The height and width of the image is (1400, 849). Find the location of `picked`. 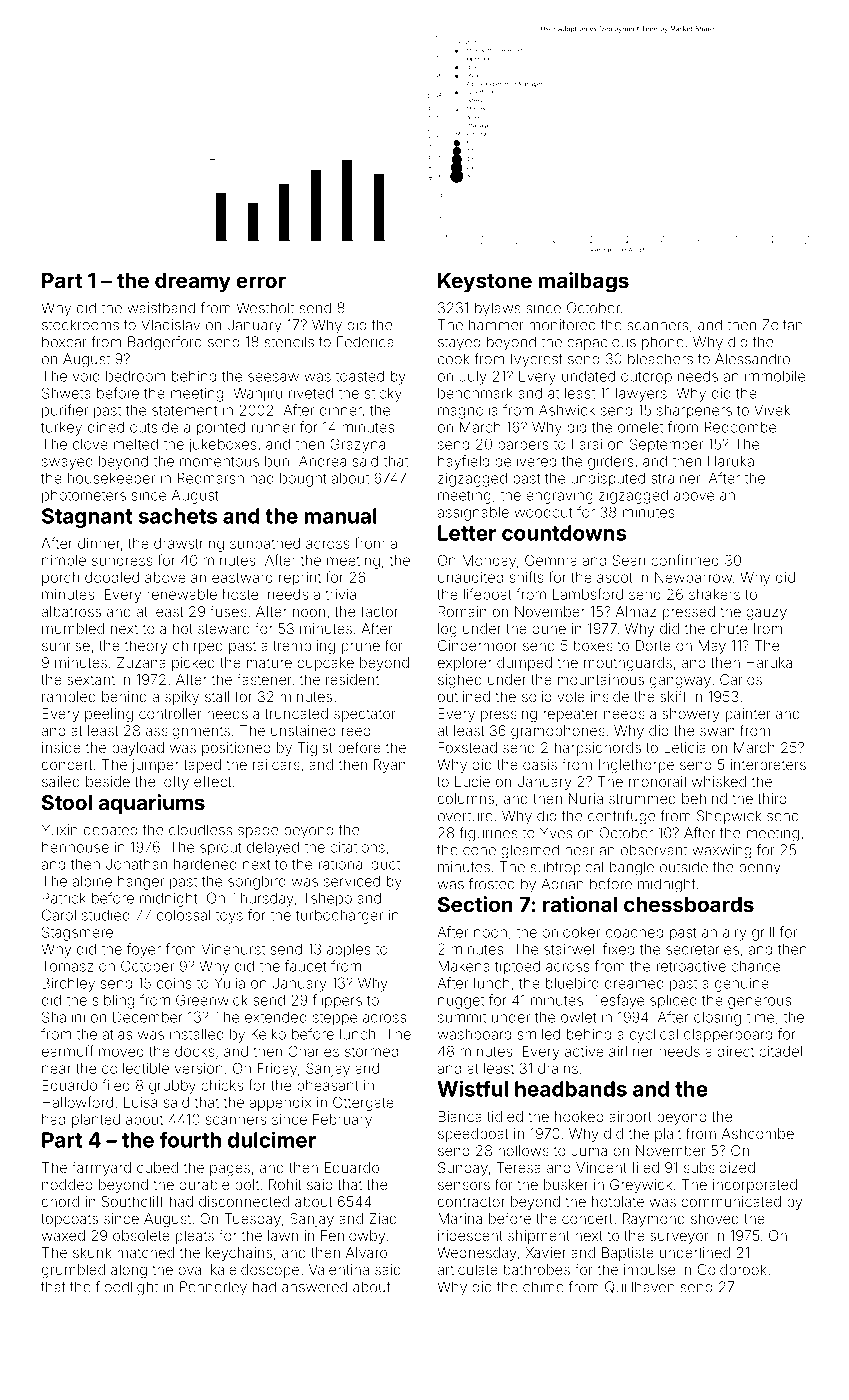

picked is located at coordinates (193, 664).
